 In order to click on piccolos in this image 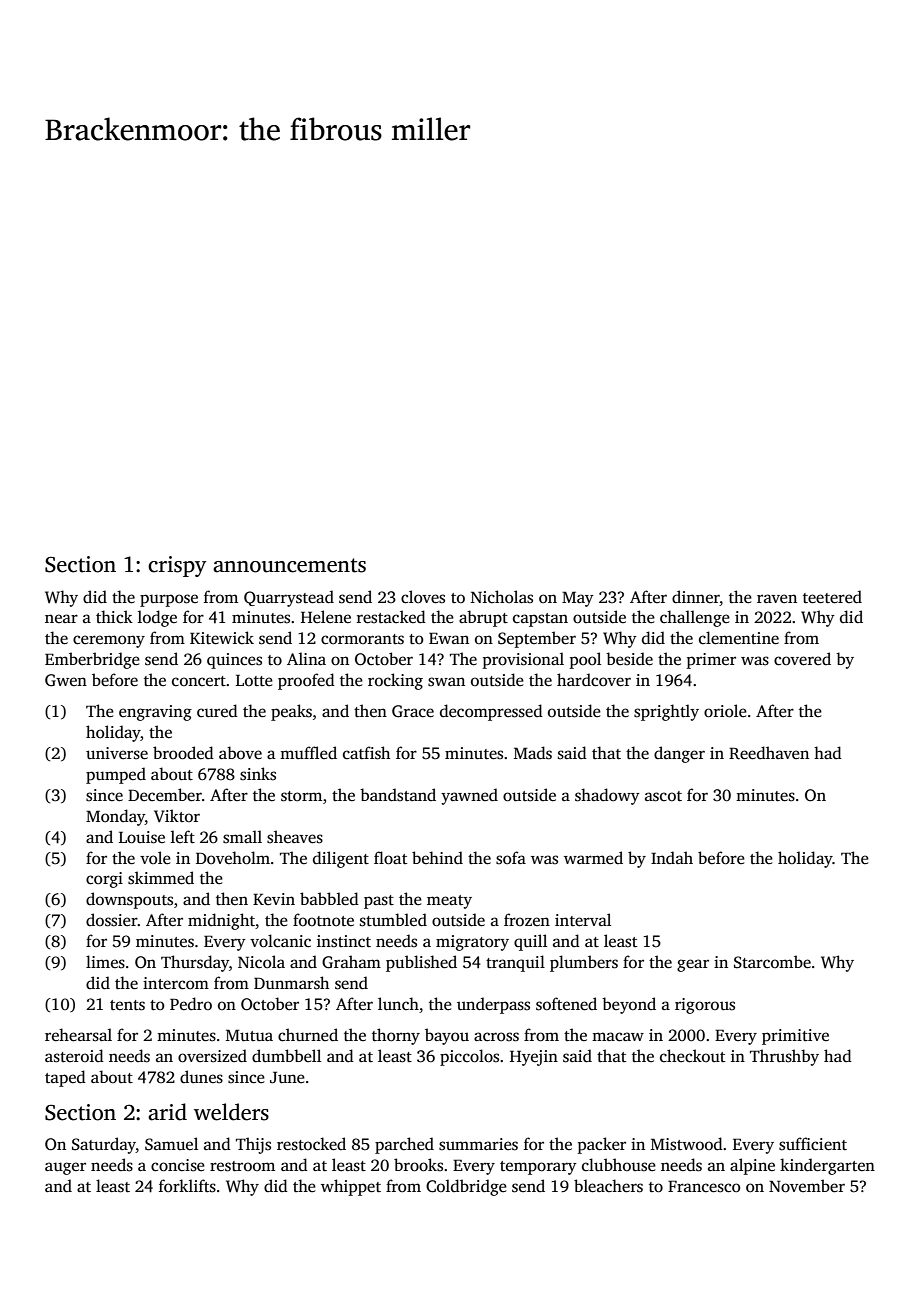, I will do `click(469, 1057)`.
